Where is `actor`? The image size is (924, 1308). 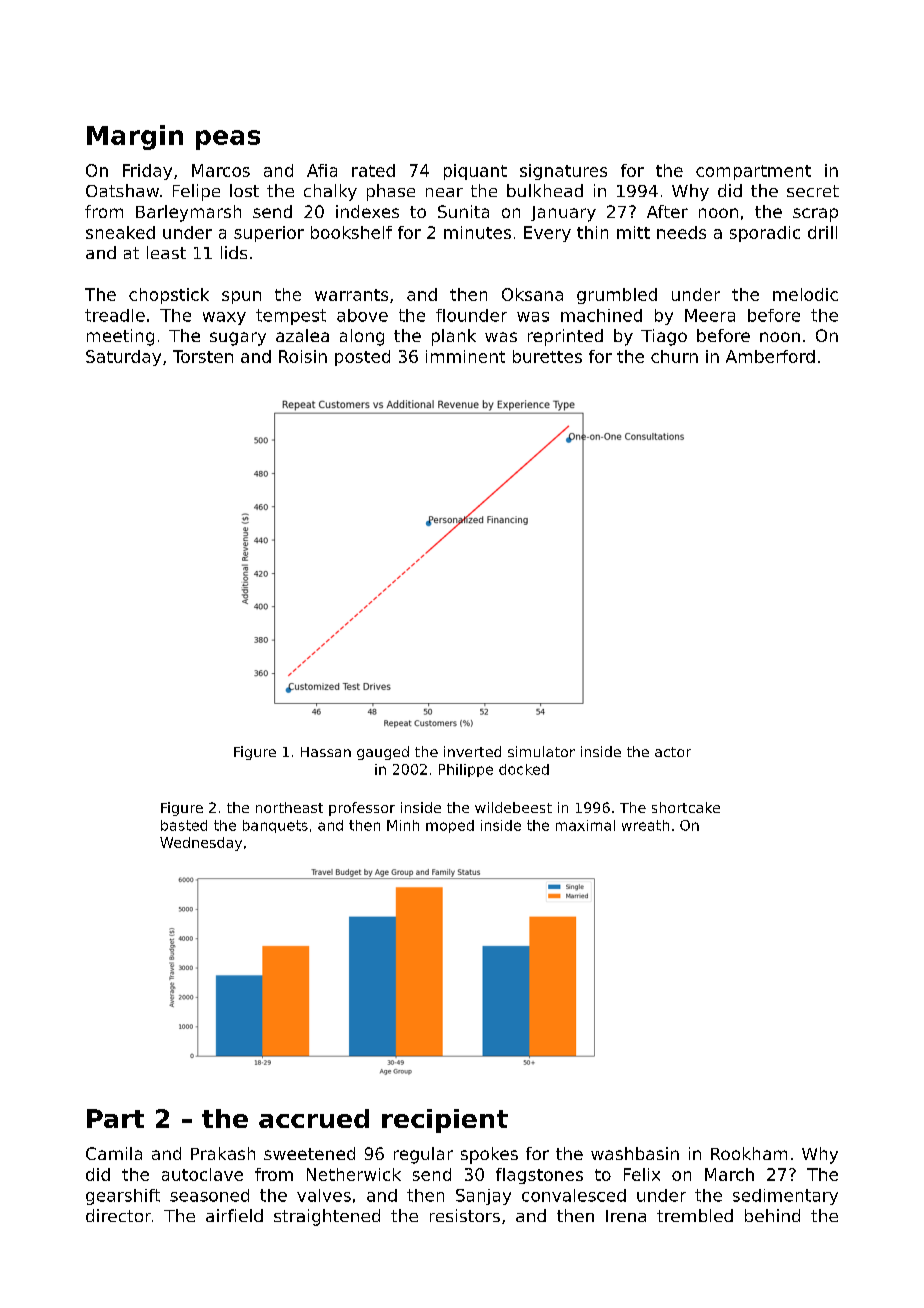
actor is located at coordinates (673, 752).
